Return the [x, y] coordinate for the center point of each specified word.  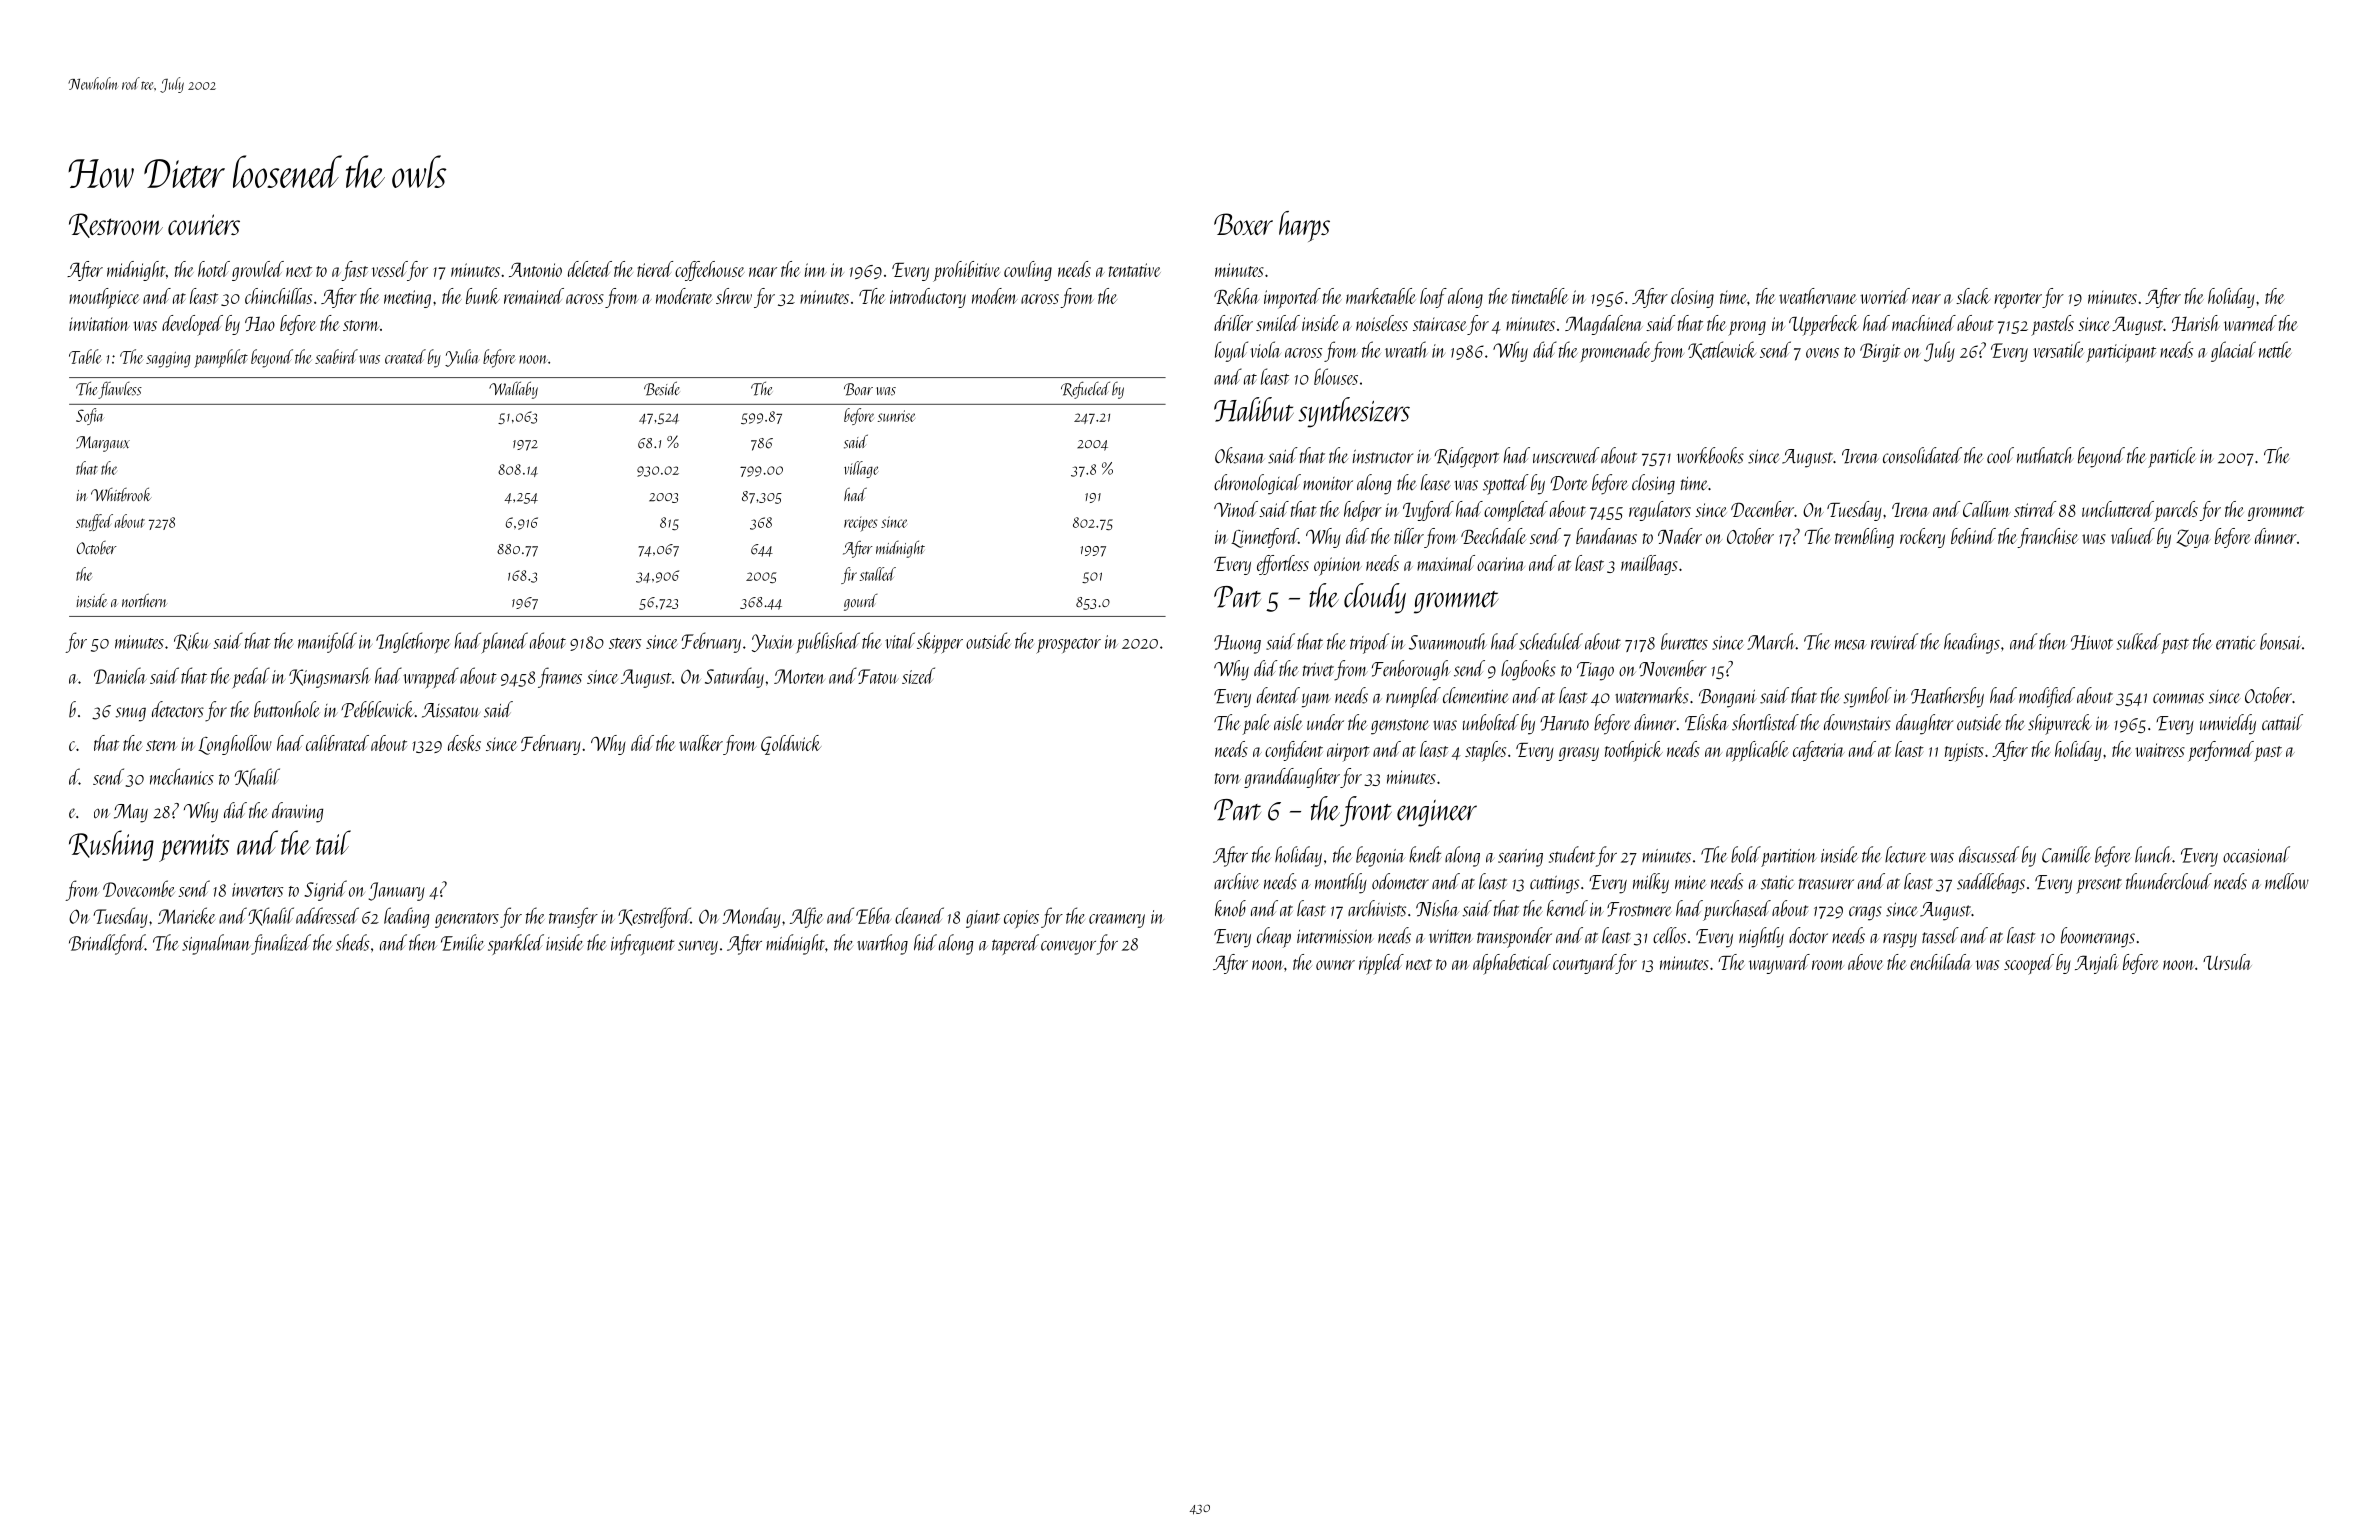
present [2099, 886]
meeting [407, 299]
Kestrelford [654, 917]
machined [1924, 323]
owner [1335, 965]
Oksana [1239, 455]
